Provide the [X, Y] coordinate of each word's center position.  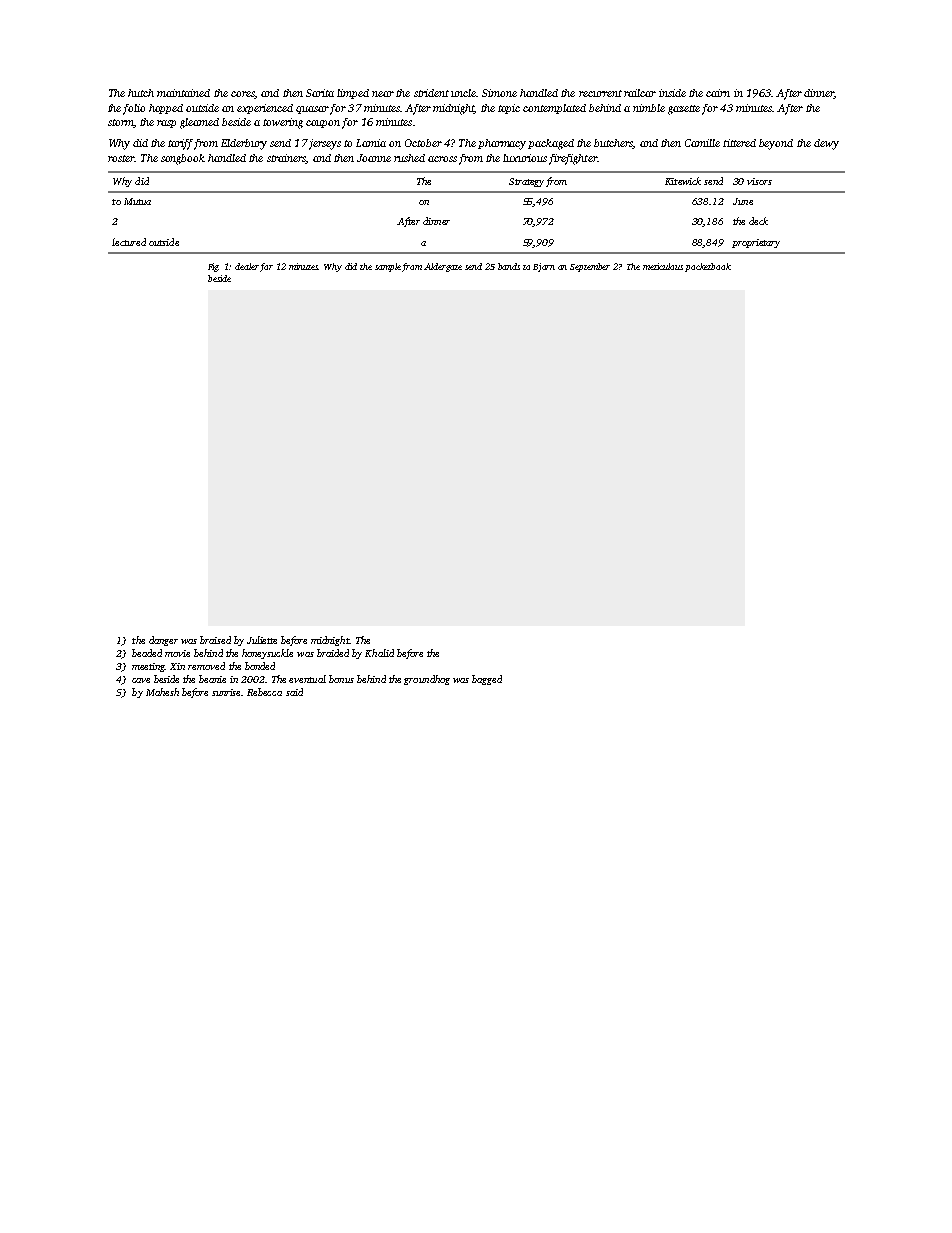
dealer [247, 266]
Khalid [379, 653]
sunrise [227, 692]
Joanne [374, 158]
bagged [487, 680]
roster [121, 158]
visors [759, 181]
